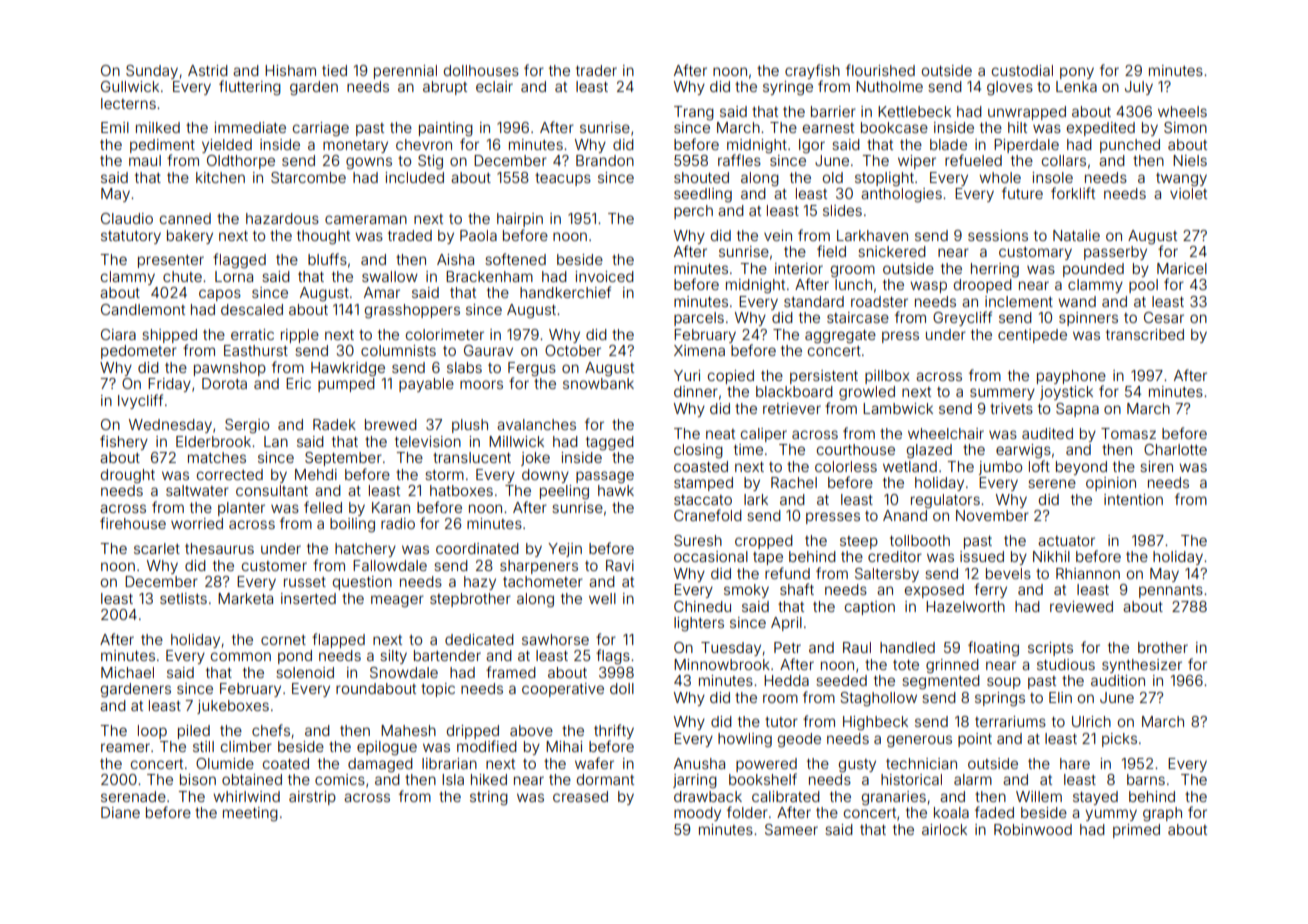 This screenshot has height=924, width=1308. What do you see at coordinates (596, 70) in the screenshot?
I see `trader` at bounding box center [596, 70].
